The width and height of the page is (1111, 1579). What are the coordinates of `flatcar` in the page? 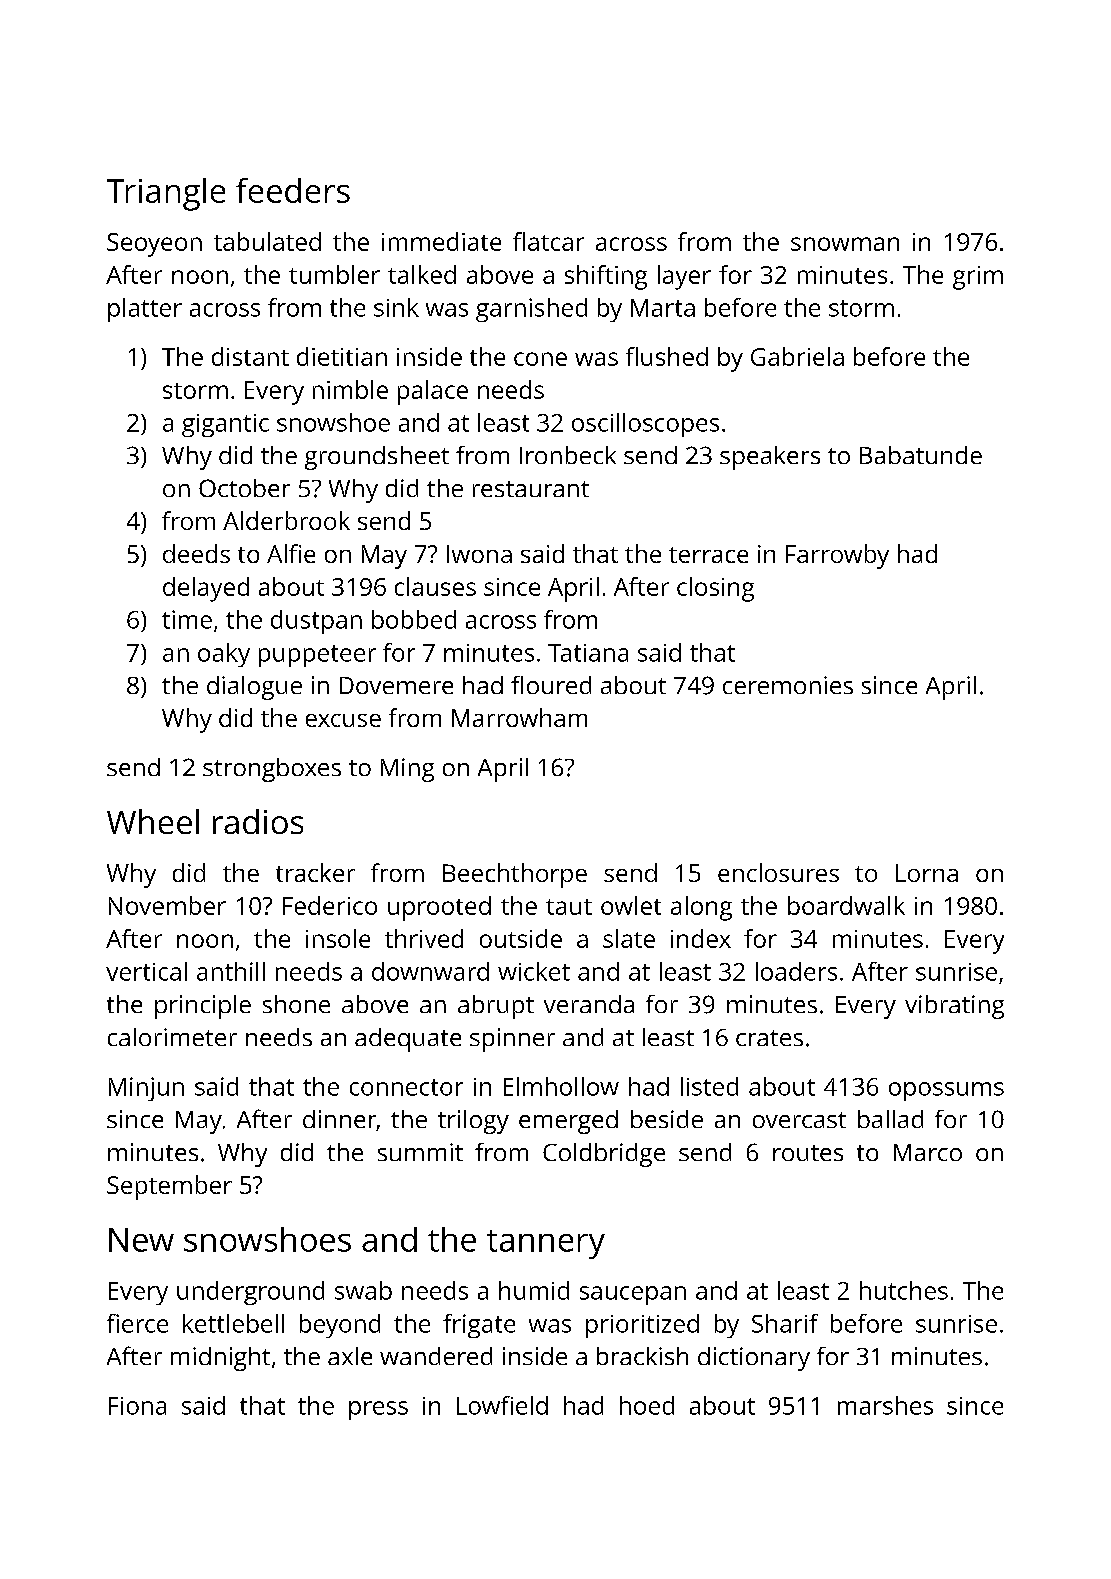 It's located at (548, 241).
